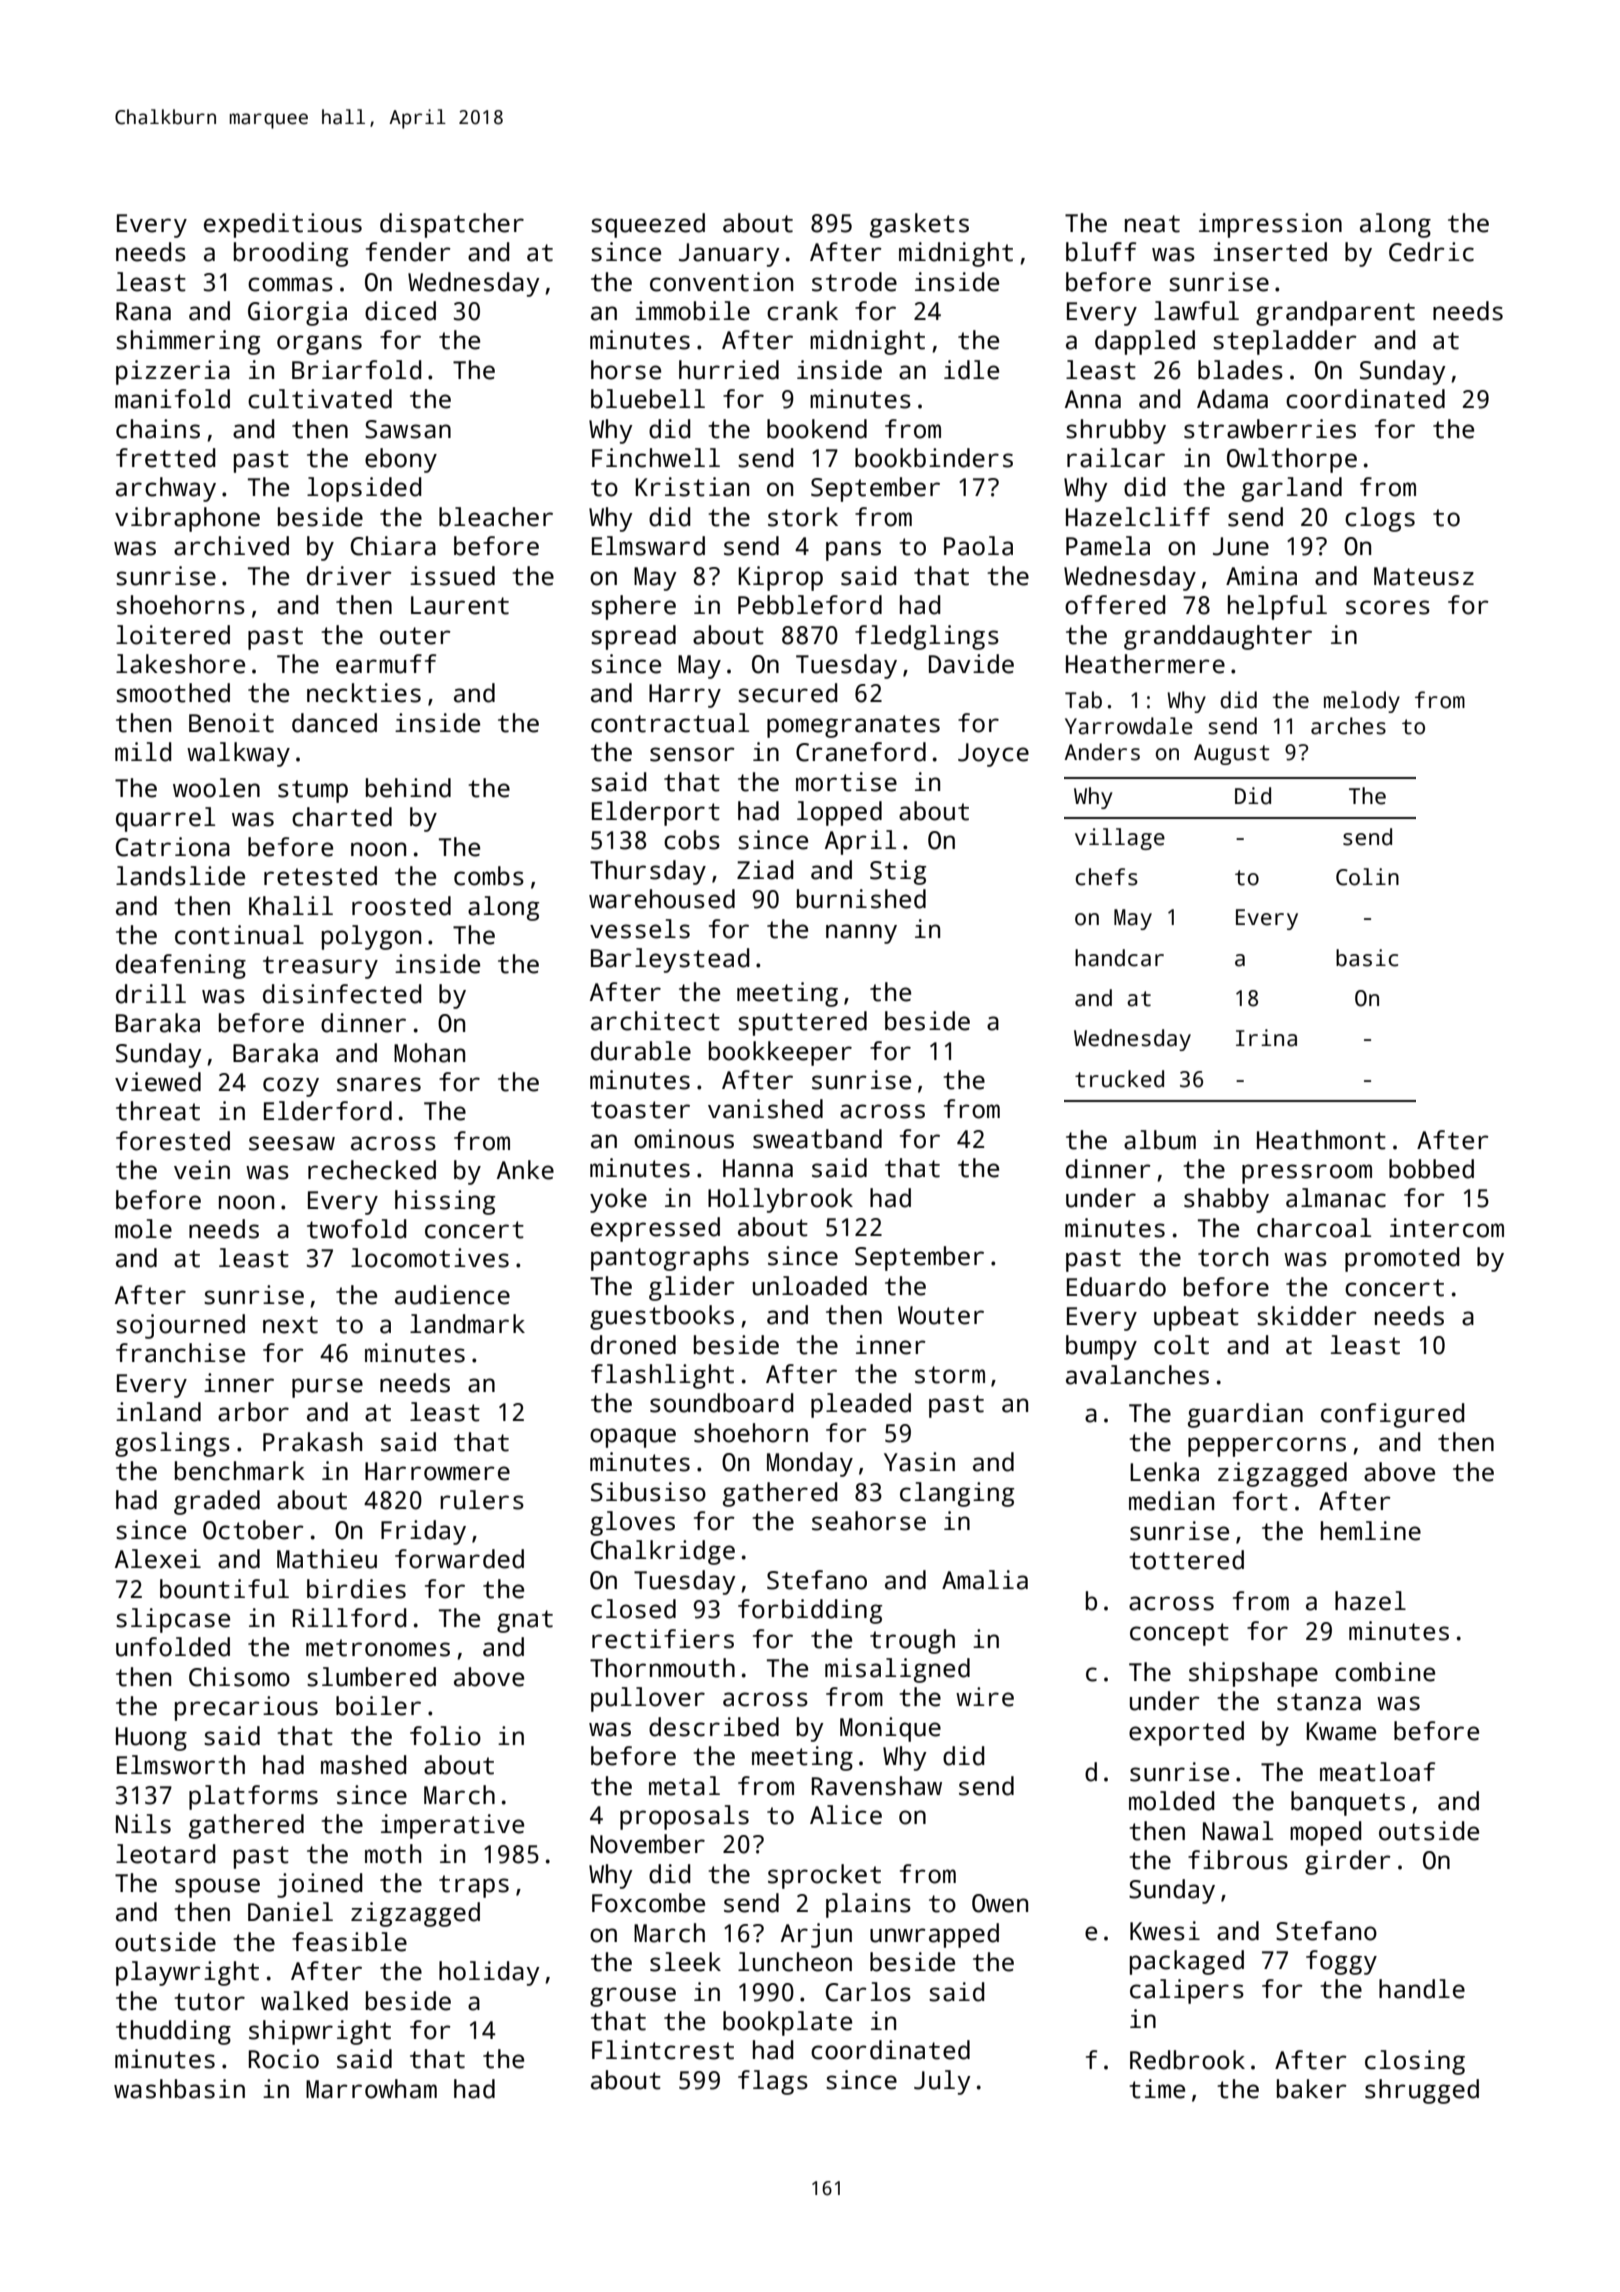 This screenshot has height=2292, width=1620. I want to click on strode, so click(854, 282).
